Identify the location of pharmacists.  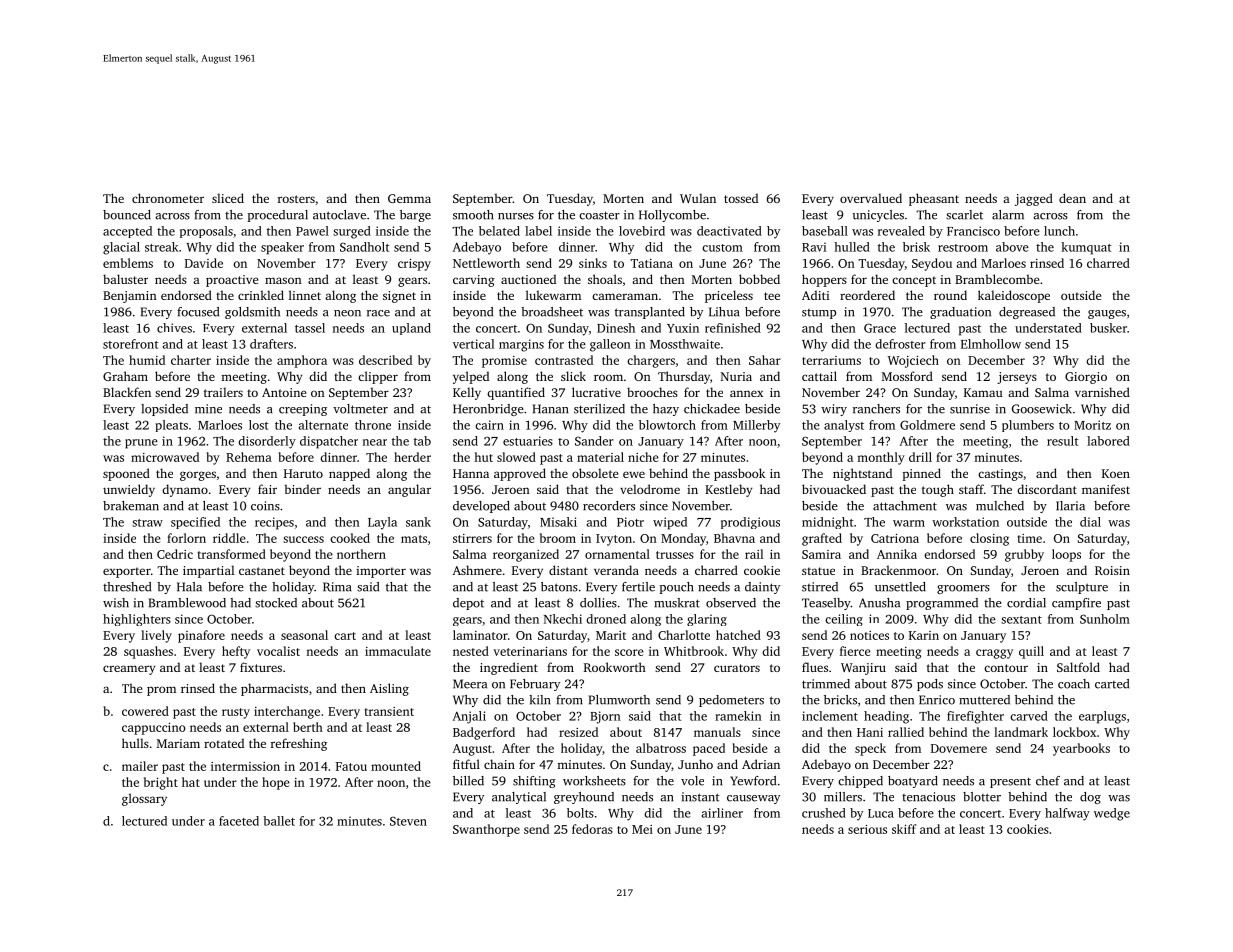
(274, 689).
